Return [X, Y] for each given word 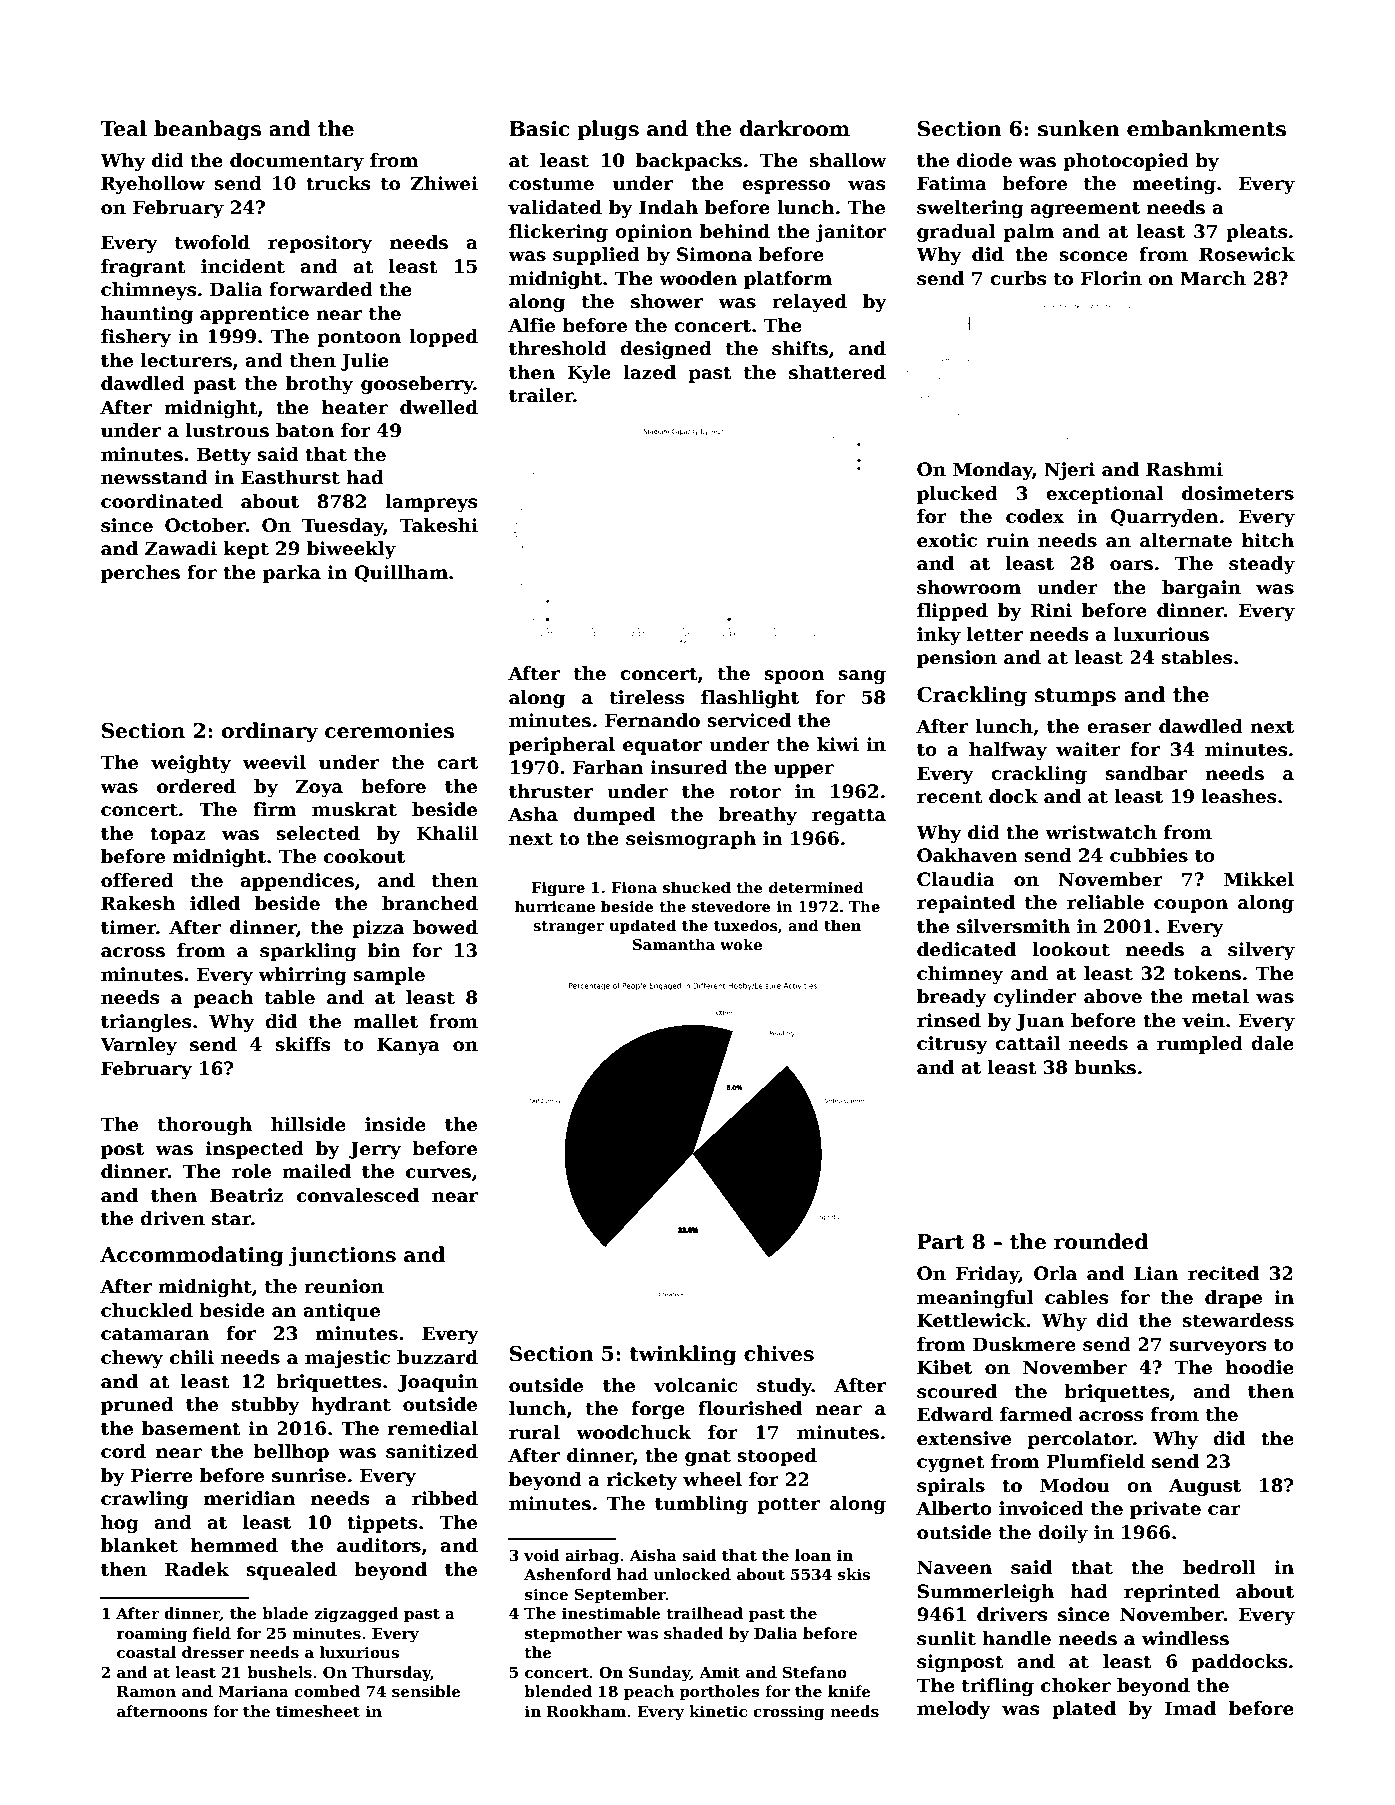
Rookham [586, 1711]
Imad [1190, 1708]
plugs [608, 130]
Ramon [146, 1691]
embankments [1206, 128]
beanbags [207, 130]
